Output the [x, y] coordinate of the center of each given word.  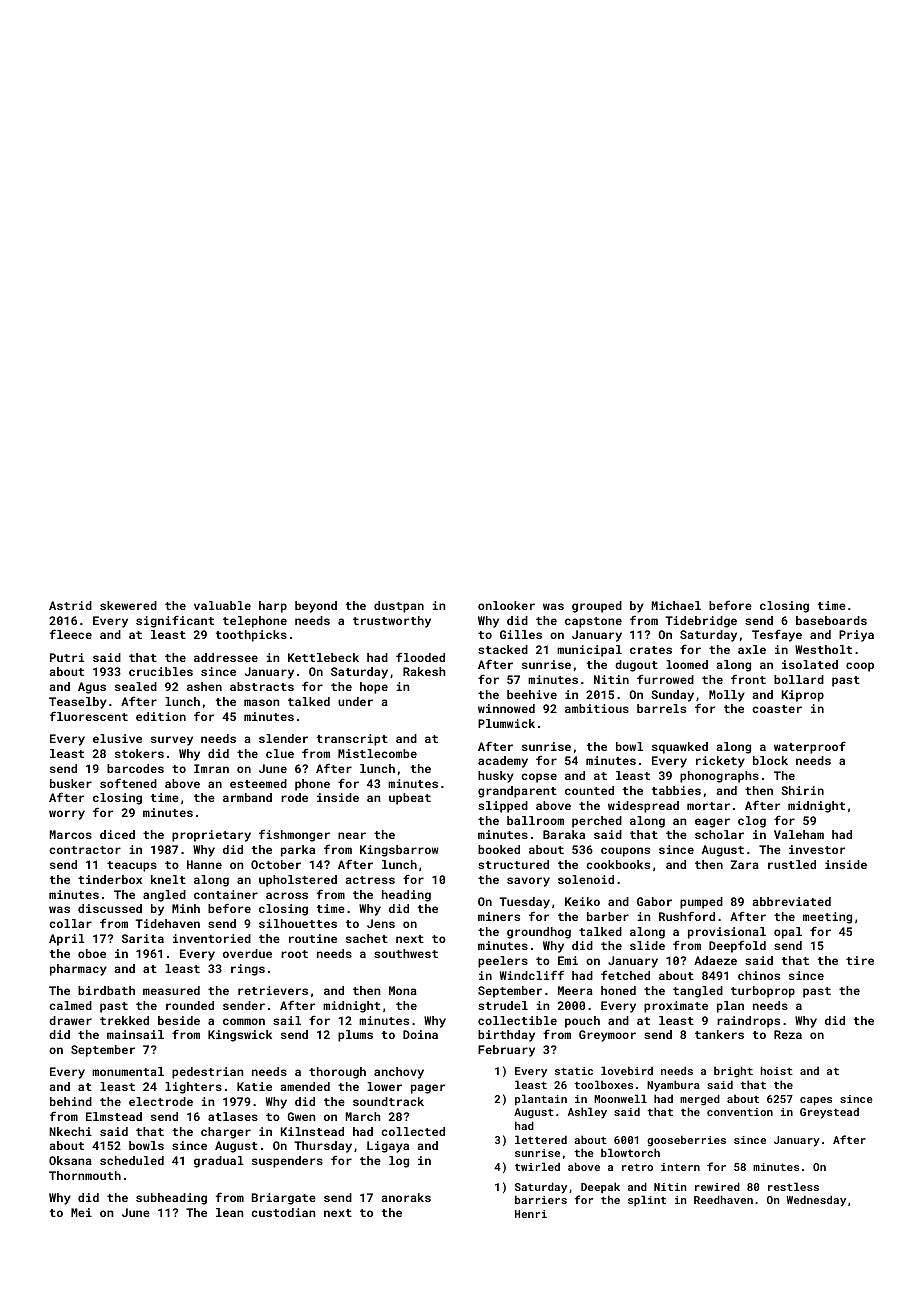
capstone [593, 622]
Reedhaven [723, 1199]
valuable [222, 605]
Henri [531, 1214]
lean [229, 1212]
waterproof [810, 747]
